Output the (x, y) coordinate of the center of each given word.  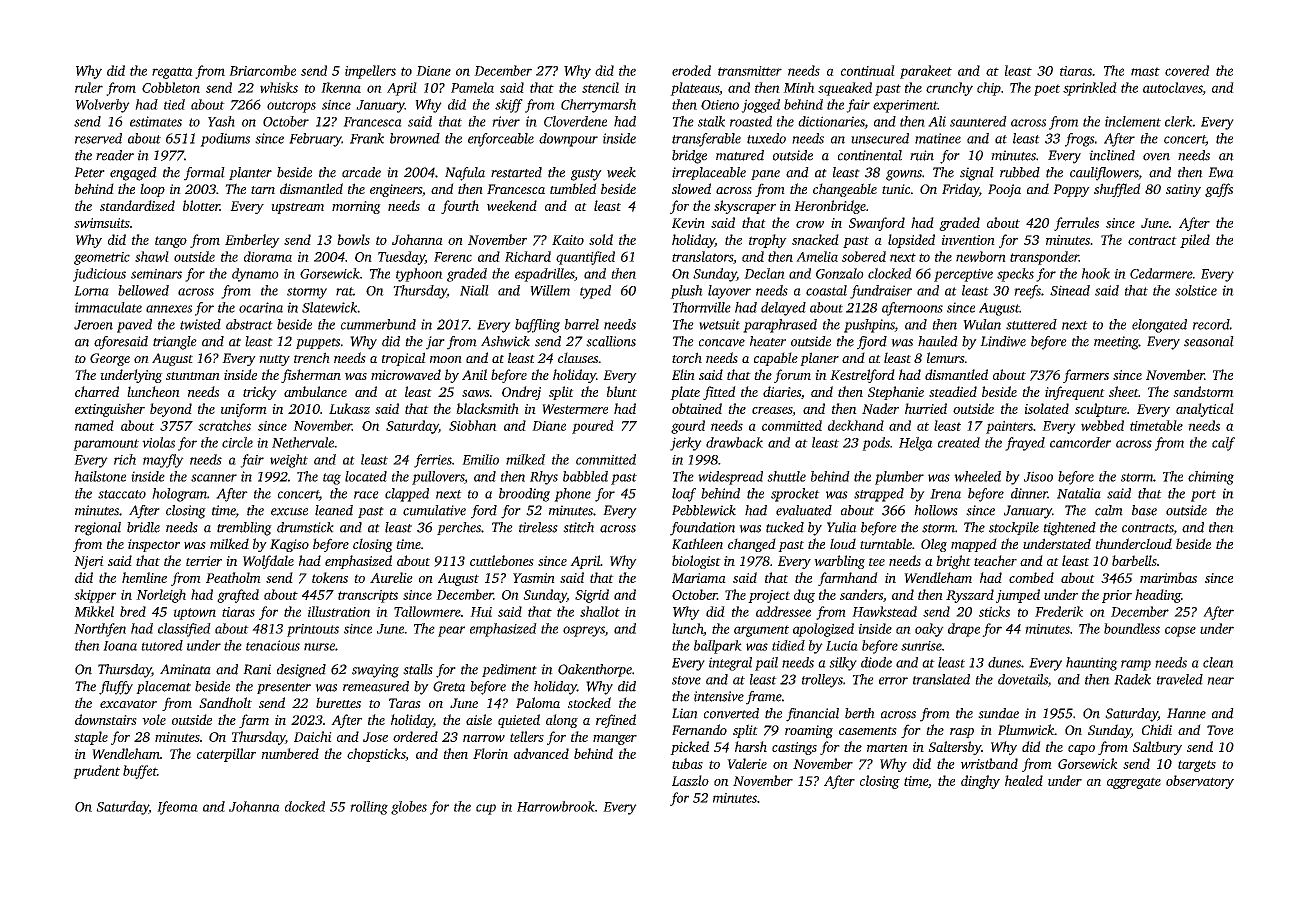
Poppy (1071, 190)
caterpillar (226, 755)
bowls (353, 239)
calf (1223, 444)
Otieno (720, 105)
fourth (460, 207)
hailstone (100, 476)
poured (593, 427)
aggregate (1134, 783)
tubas (687, 763)
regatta (172, 73)
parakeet (926, 72)
